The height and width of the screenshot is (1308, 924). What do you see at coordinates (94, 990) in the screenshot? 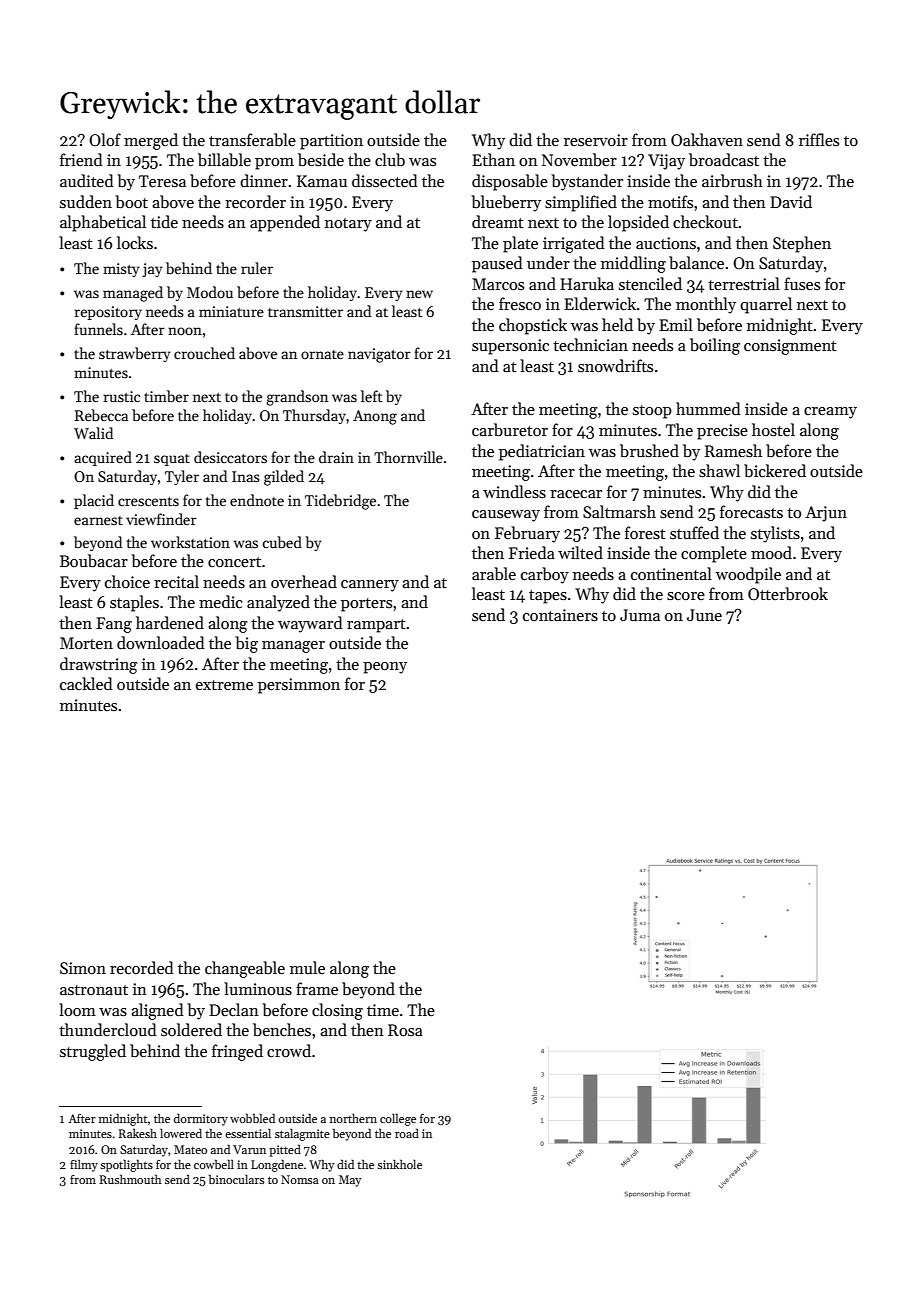
I see `astronaut` at bounding box center [94, 990].
